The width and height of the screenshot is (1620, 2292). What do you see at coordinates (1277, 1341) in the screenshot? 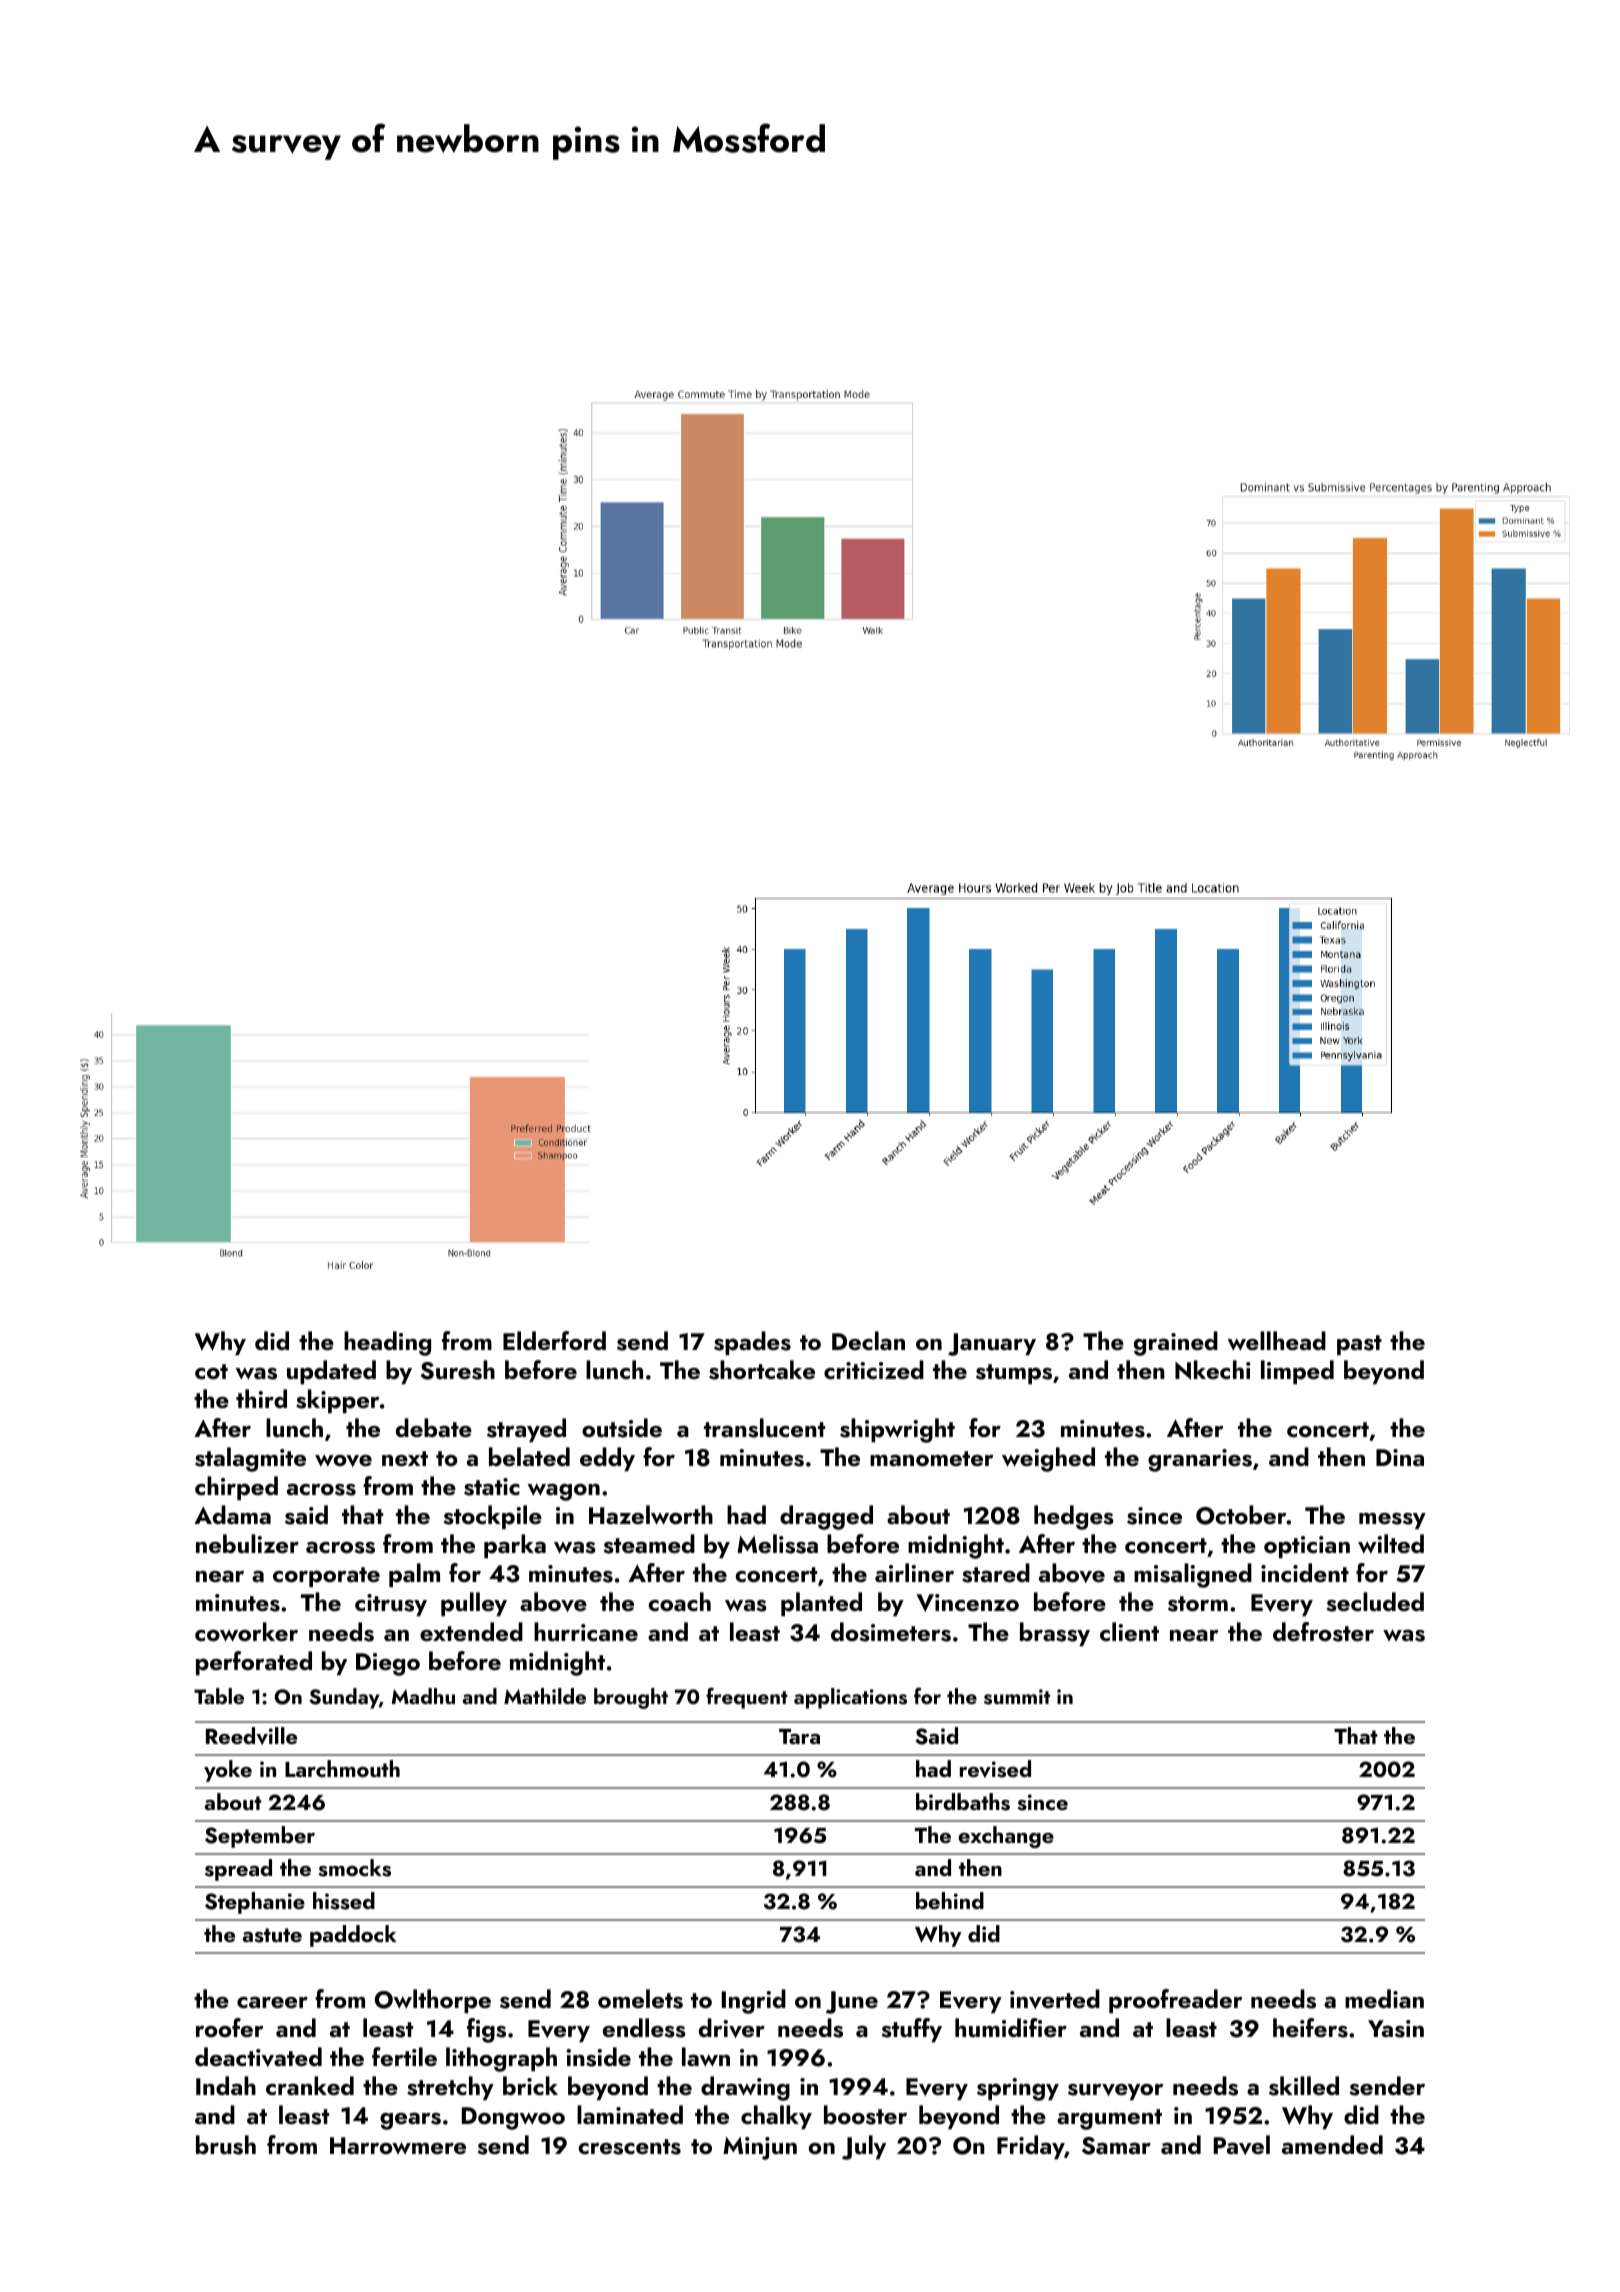
I see `wellhead` at bounding box center [1277, 1341].
